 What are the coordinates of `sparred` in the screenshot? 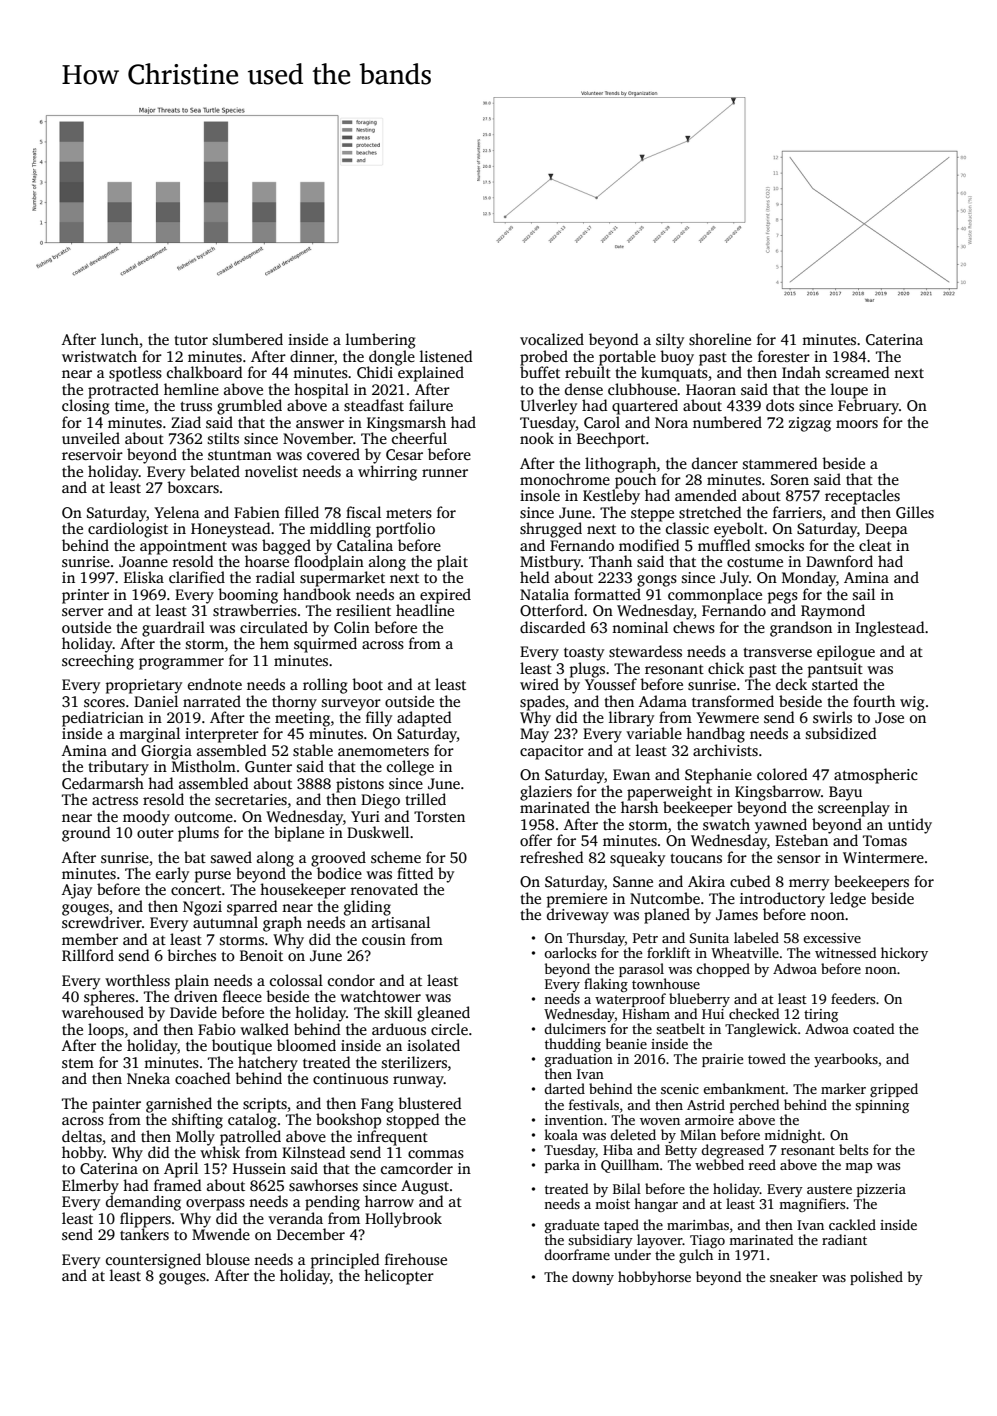 It's located at (252, 908).
